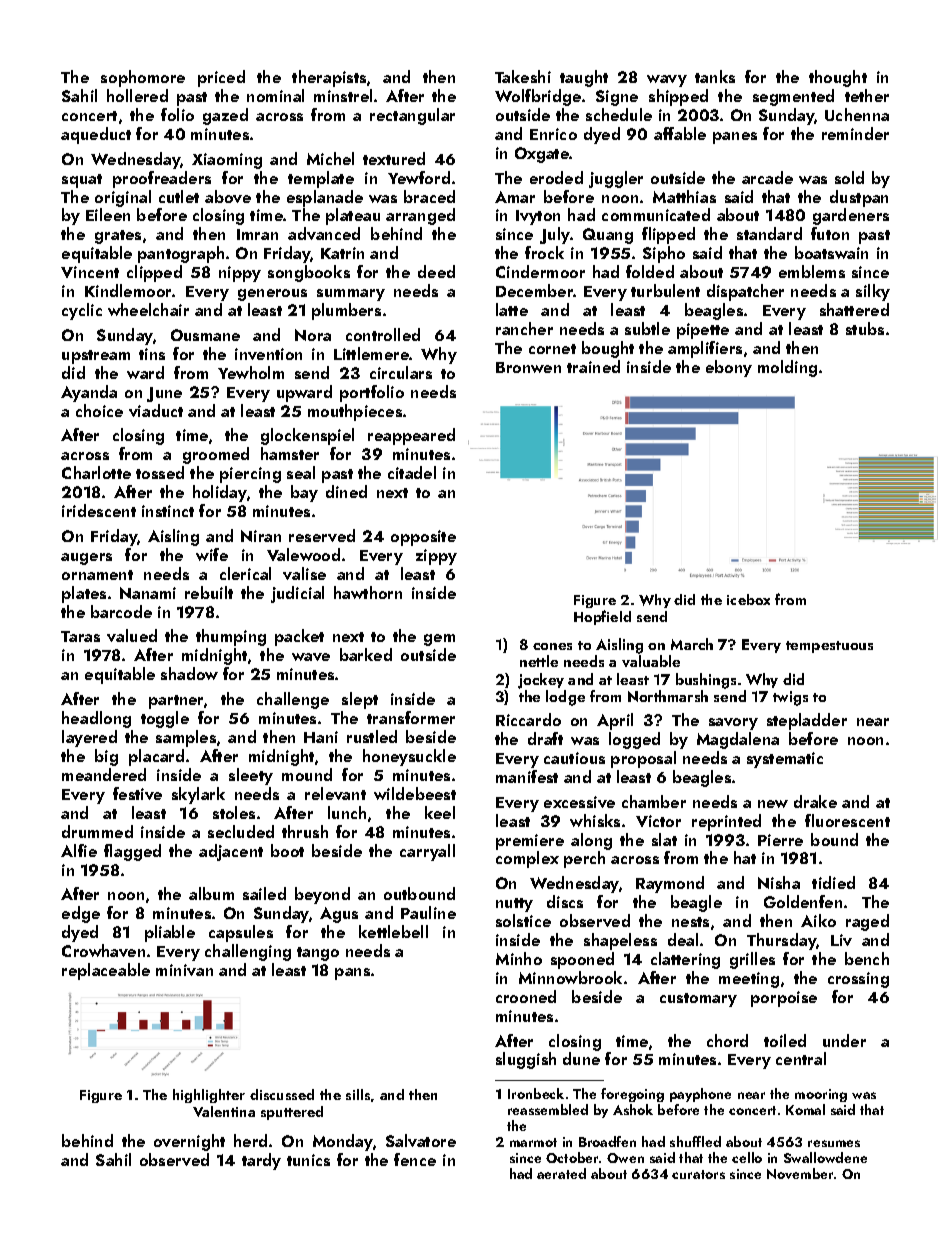 The height and width of the image is (1233, 952). Describe the element at coordinates (137, 95) in the image. I see `hollered` at that location.
